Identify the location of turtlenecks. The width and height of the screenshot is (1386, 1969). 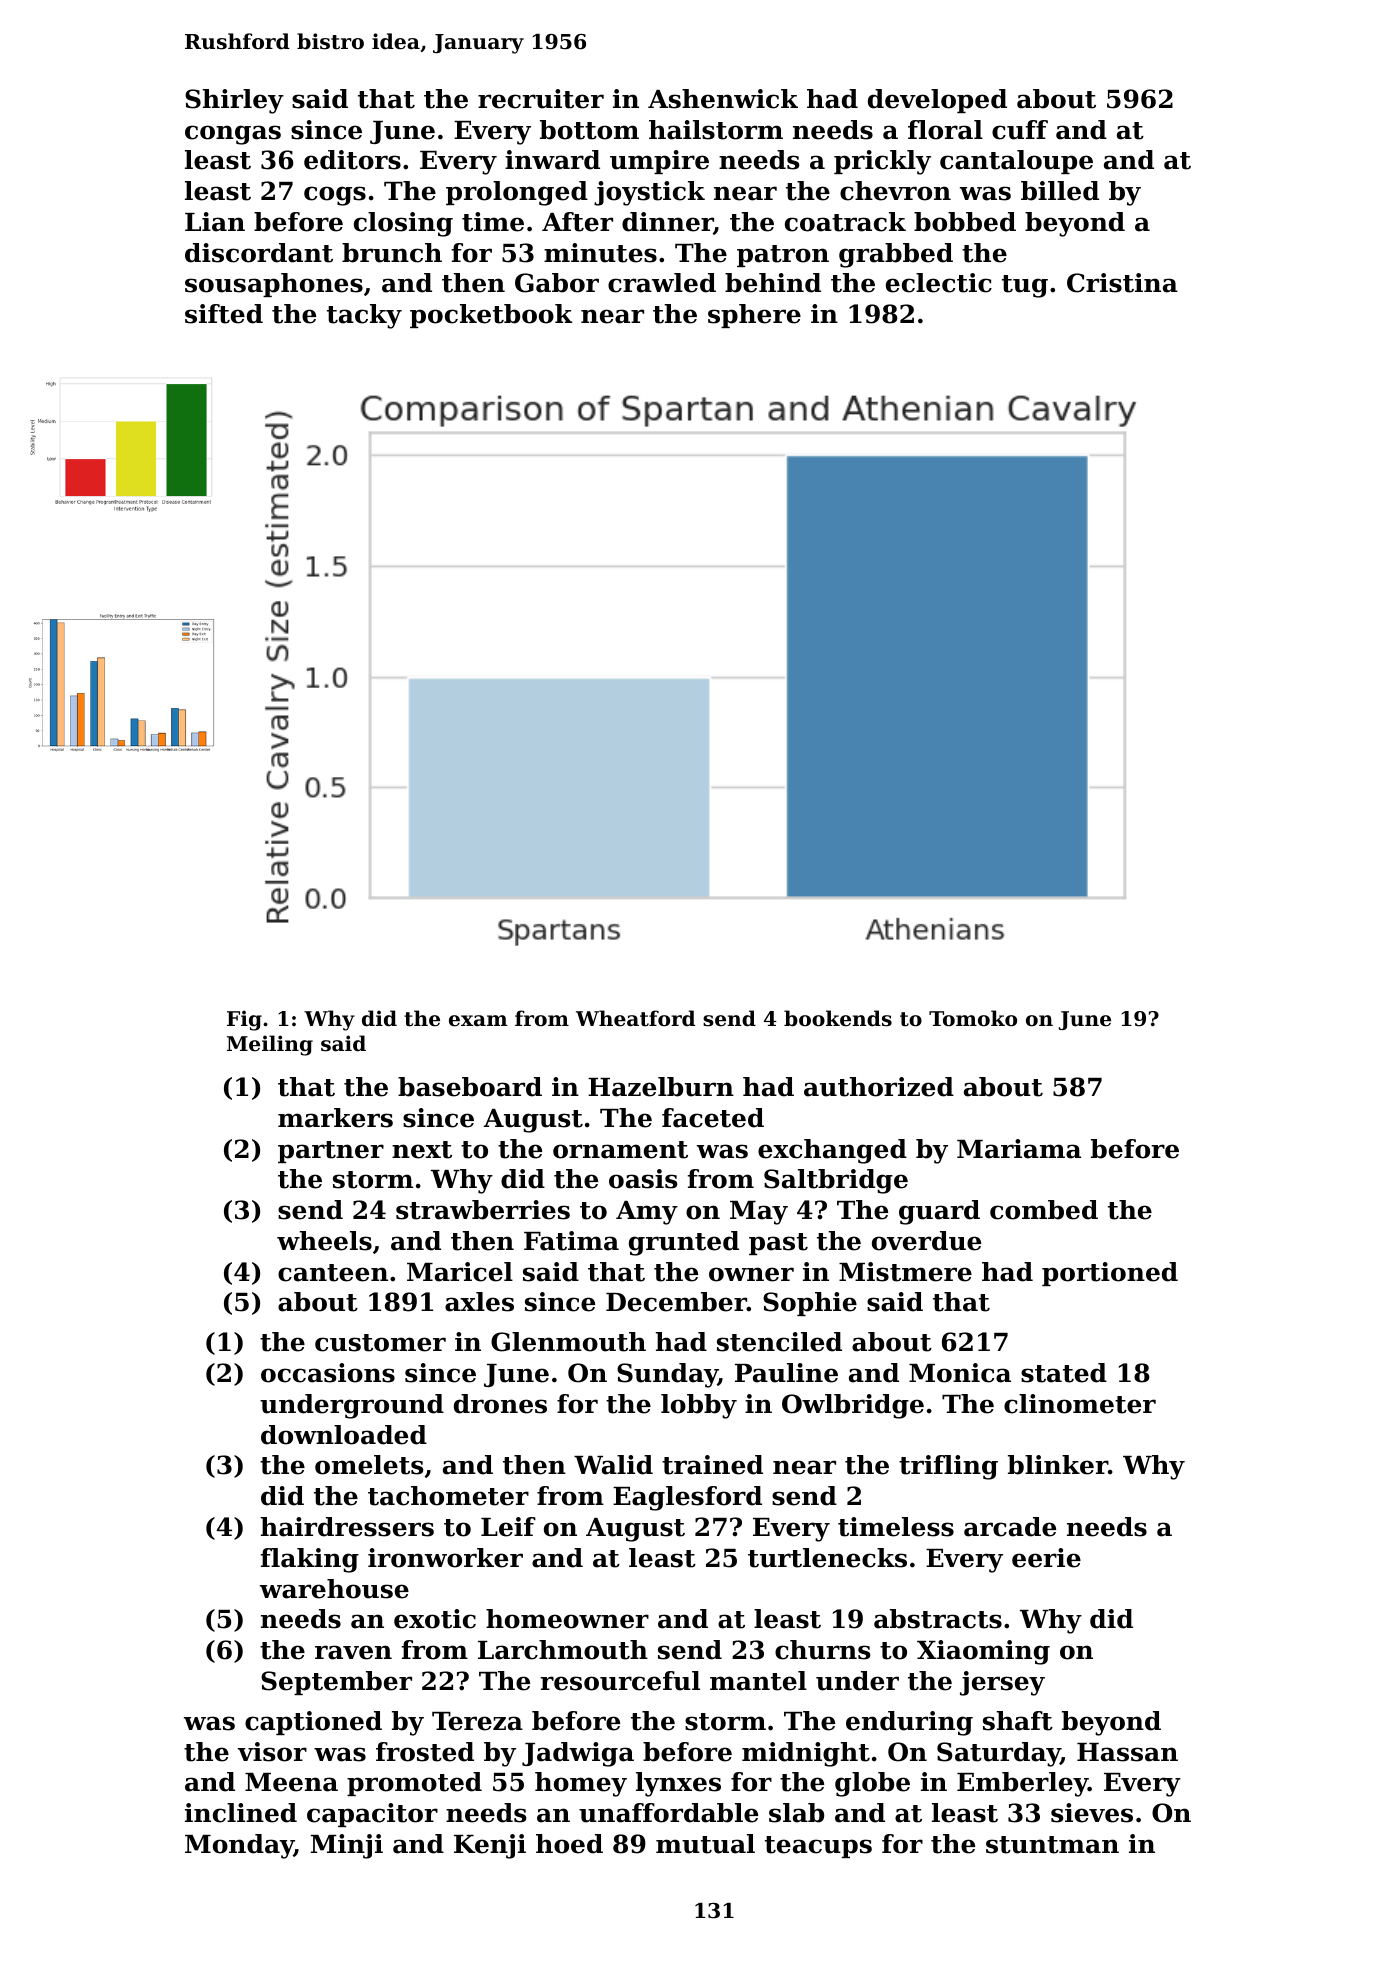
(827, 1558).
